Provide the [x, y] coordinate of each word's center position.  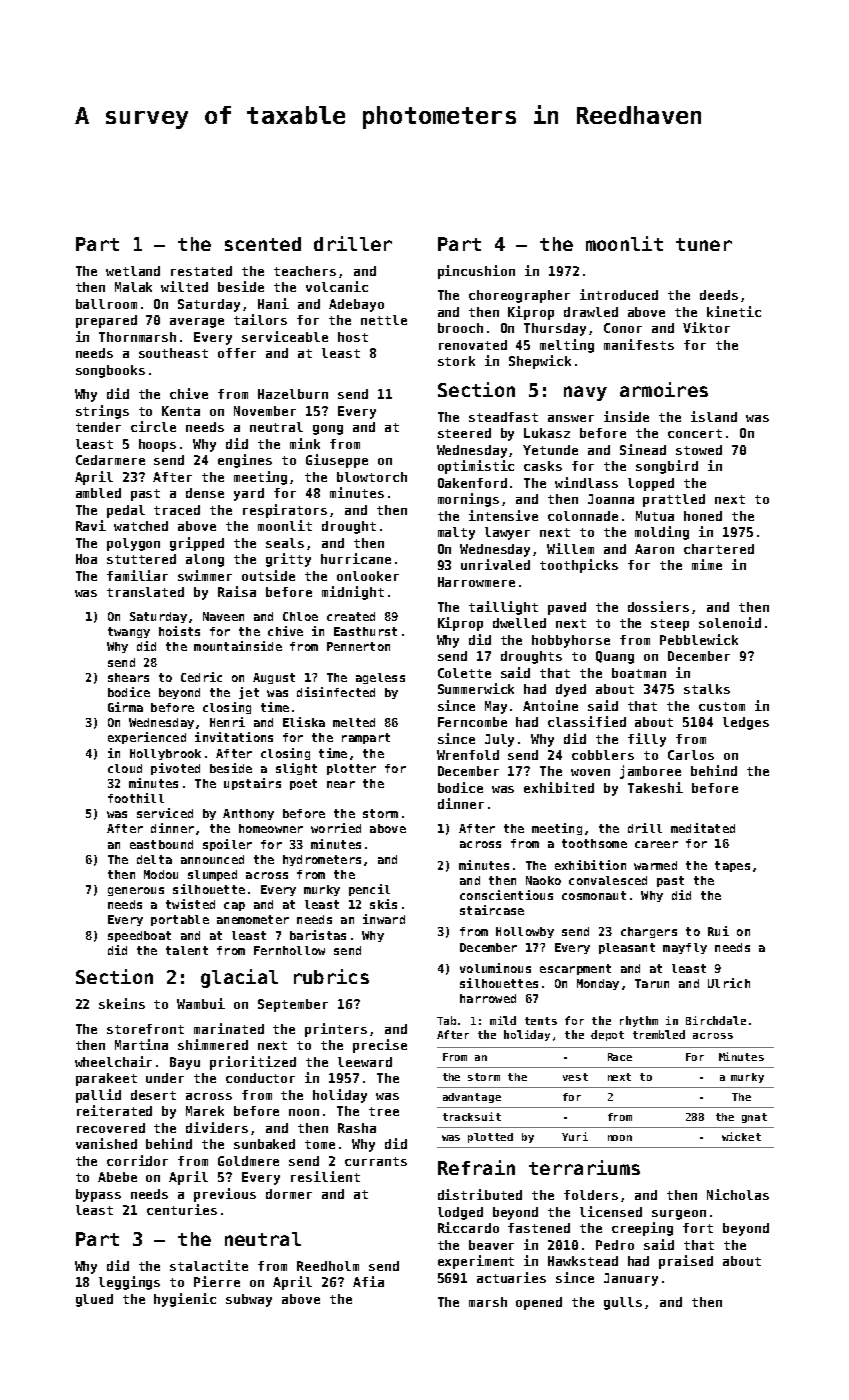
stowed [699, 450]
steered [464, 433]
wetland [133, 271]
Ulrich [729, 983]
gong [328, 430]
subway [249, 1300]
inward [384, 919]
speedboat [139, 936]
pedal [126, 511]
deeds [719, 295]
